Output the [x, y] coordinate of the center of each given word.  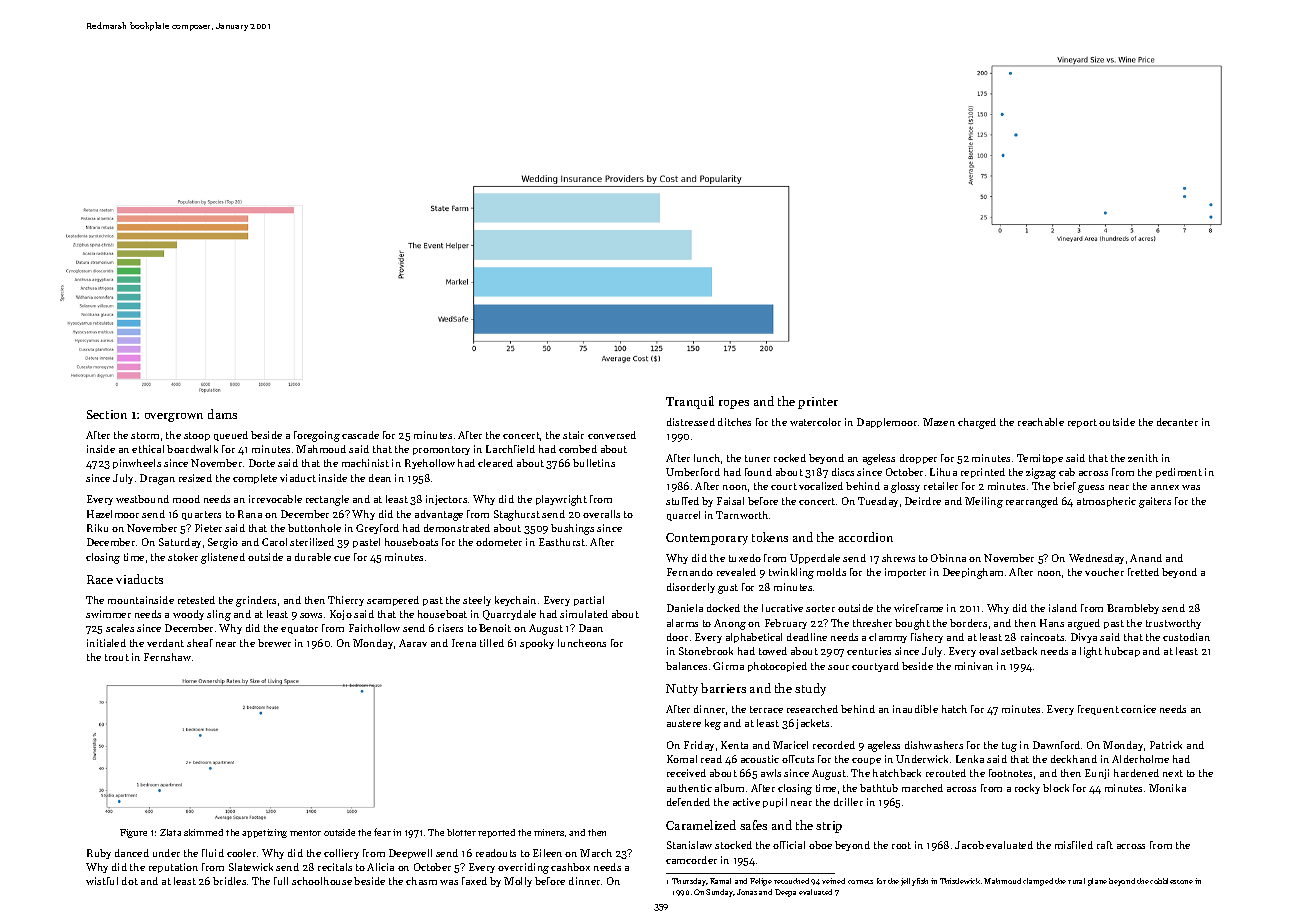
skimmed [203, 832]
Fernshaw [167, 657]
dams [222, 414]
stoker [183, 557]
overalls [601, 514]
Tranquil [690, 402]
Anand [1146, 558]
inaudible [915, 709]
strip [829, 827]
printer [818, 403]
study [810, 689]
